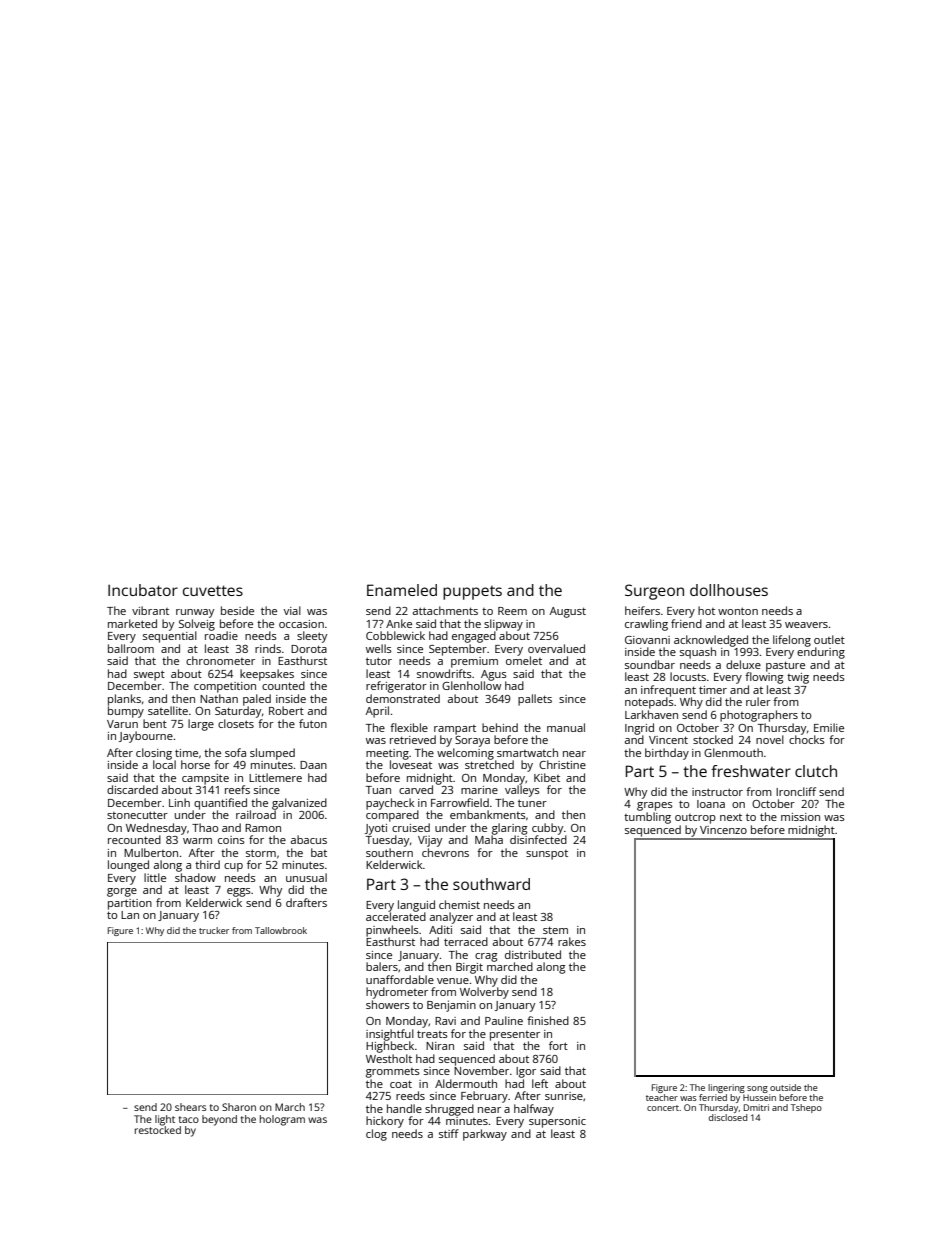 This document has height=1233, width=952. Describe the element at coordinates (268, 648) in the document. I see `rinds` at that location.
